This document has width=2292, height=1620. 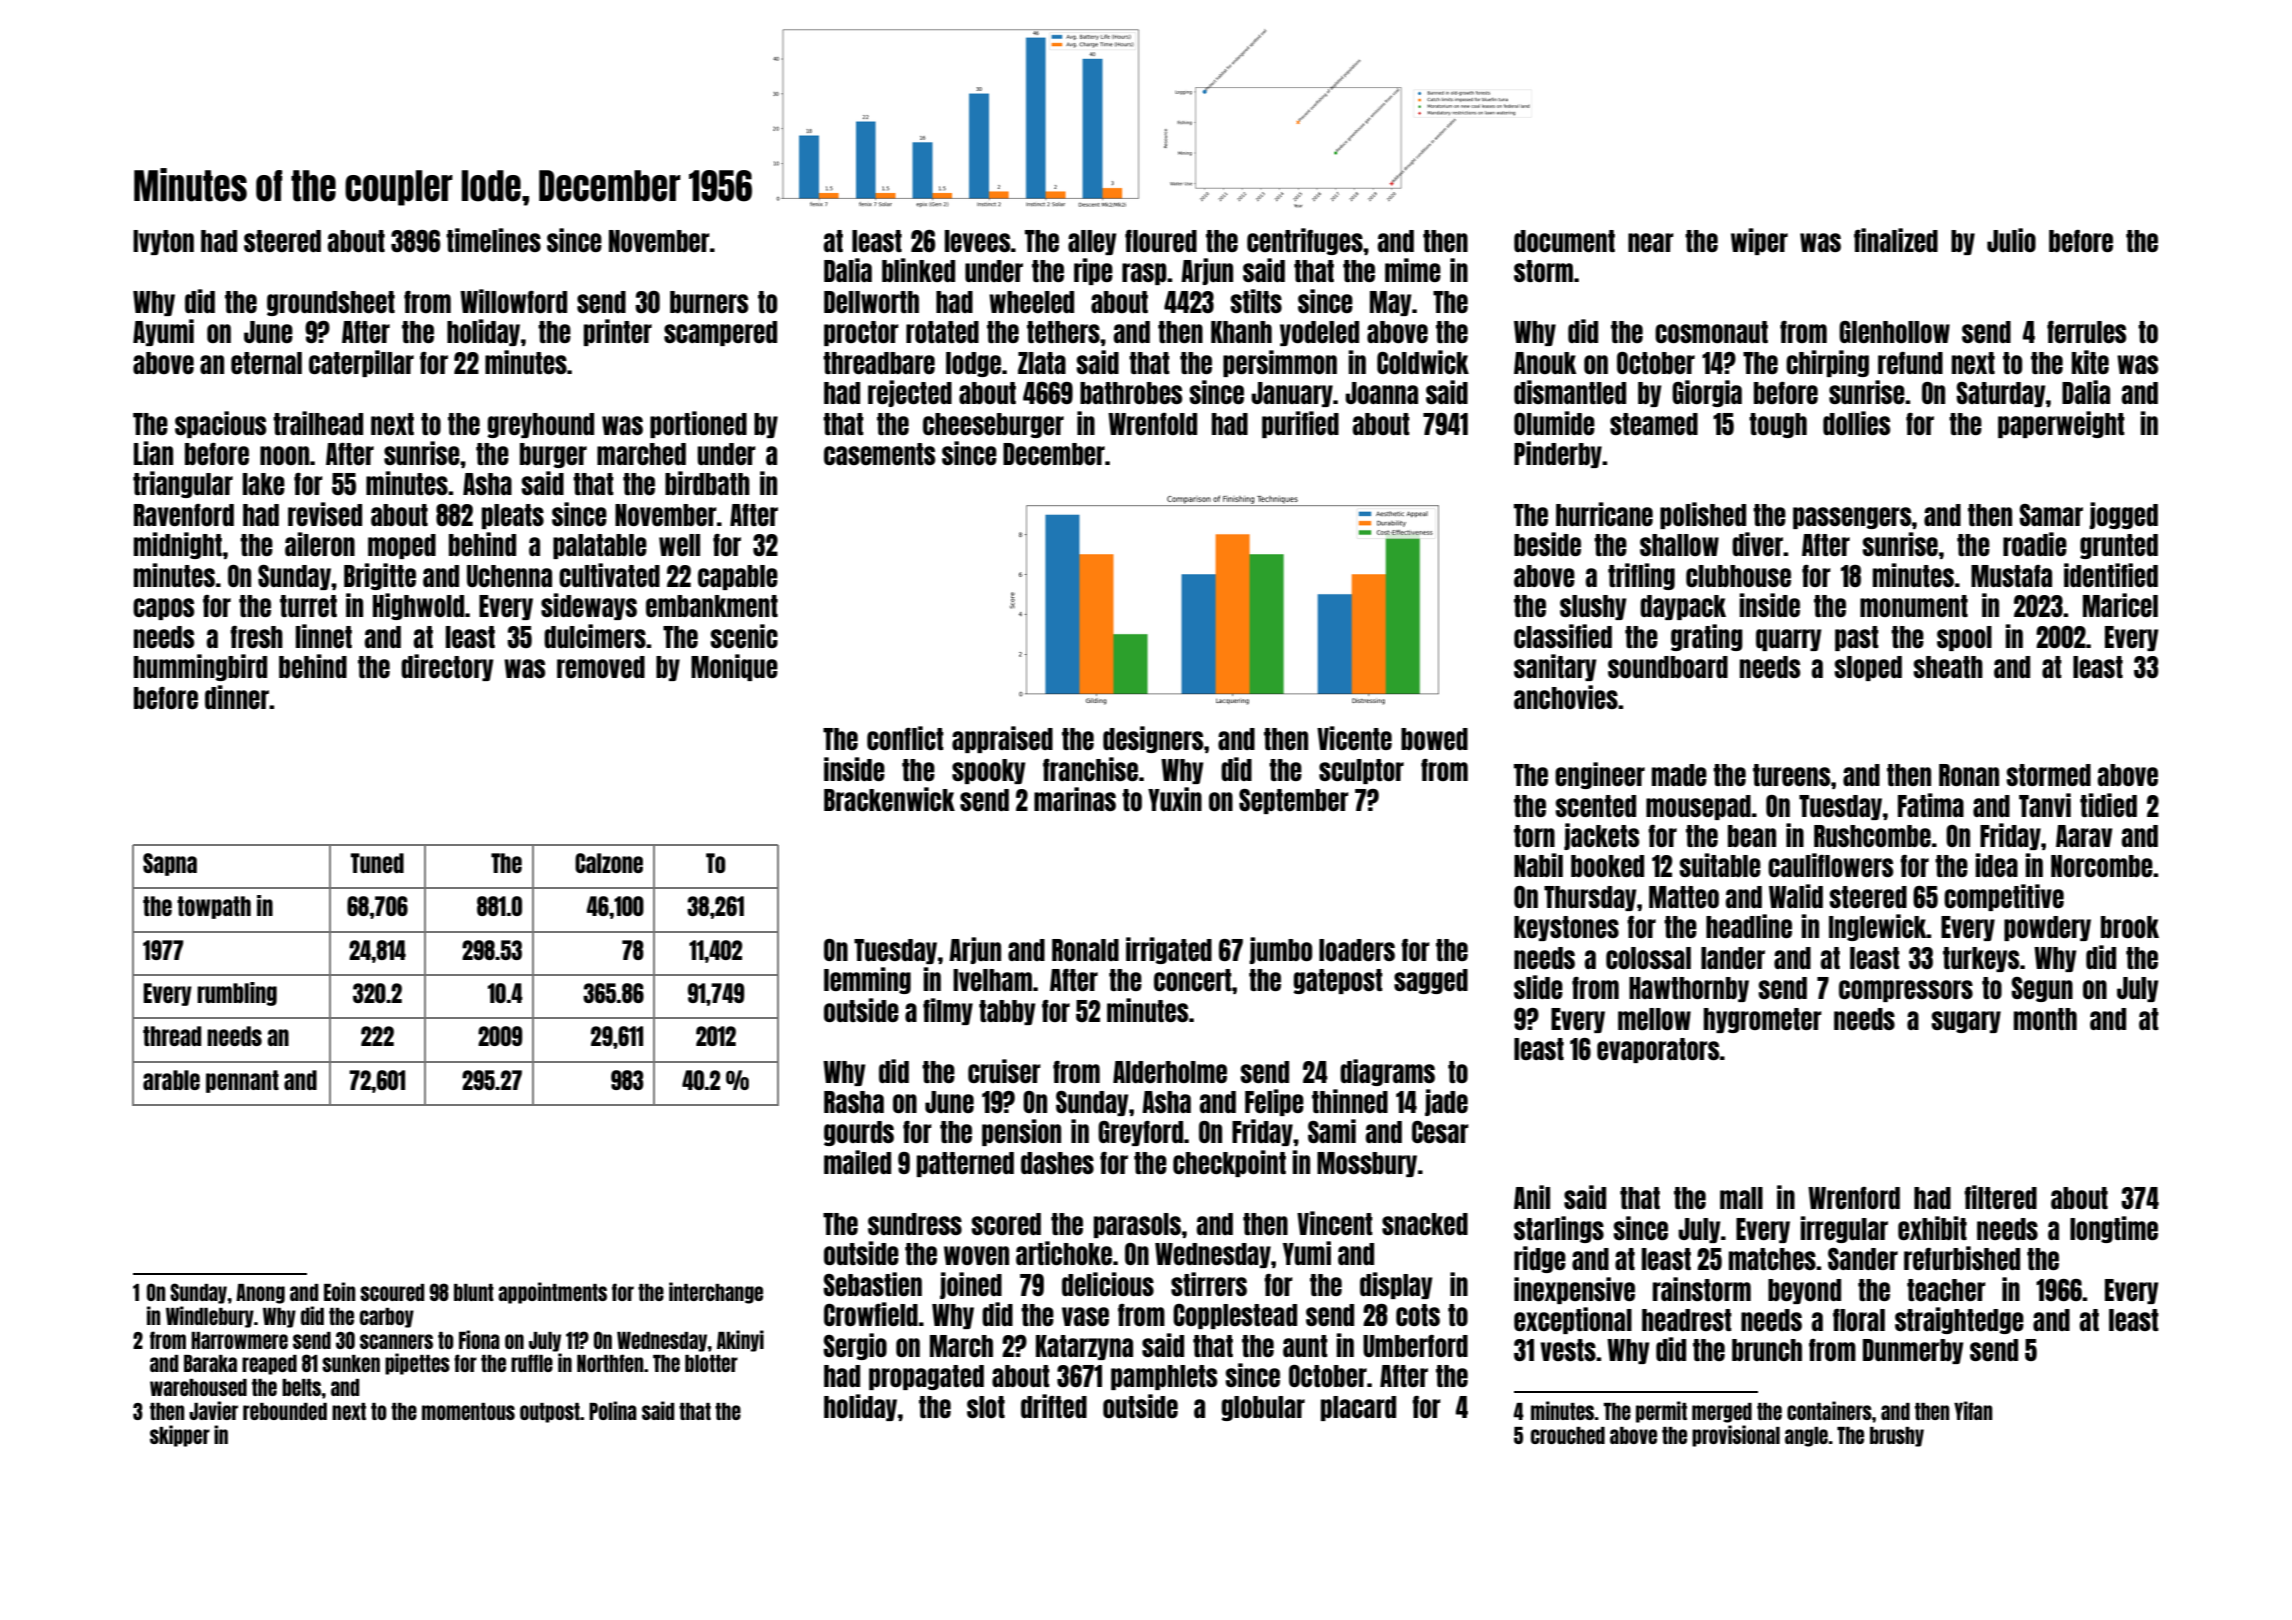 I want to click on centrifuges, so click(x=1305, y=241).
